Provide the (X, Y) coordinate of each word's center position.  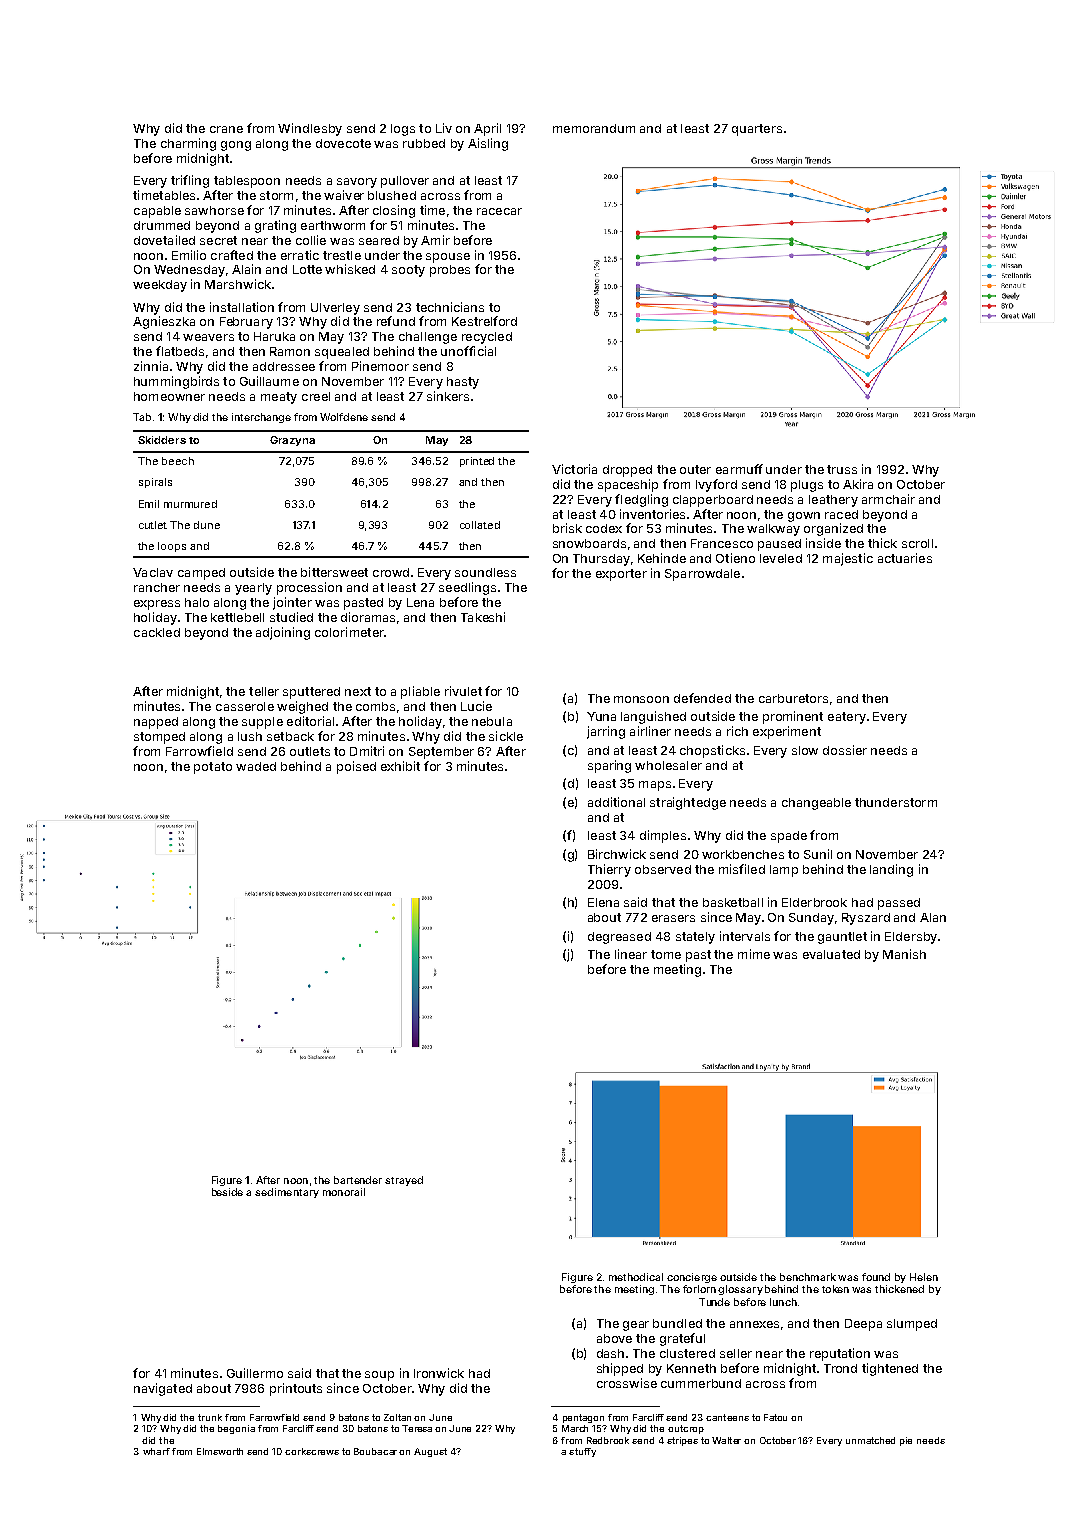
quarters (757, 130)
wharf (156, 1451)
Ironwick (439, 1373)
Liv (444, 128)
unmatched (870, 1440)
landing (891, 870)
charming (188, 144)
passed (899, 904)
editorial (310, 721)
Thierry (609, 870)
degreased (619, 938)
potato (213, 768)
